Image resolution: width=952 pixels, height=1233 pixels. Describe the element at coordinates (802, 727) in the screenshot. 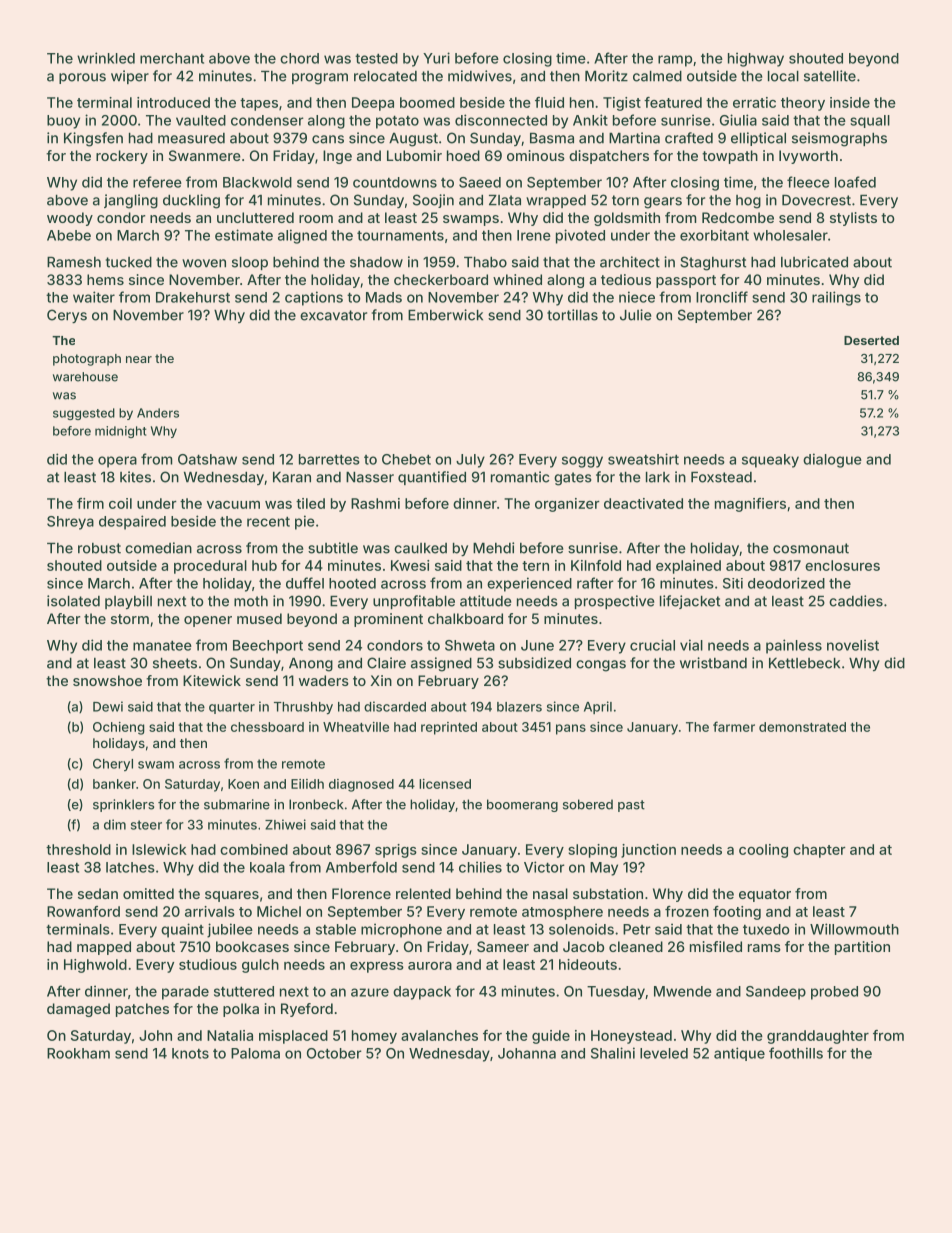

I see `demonstrated` at that location.
